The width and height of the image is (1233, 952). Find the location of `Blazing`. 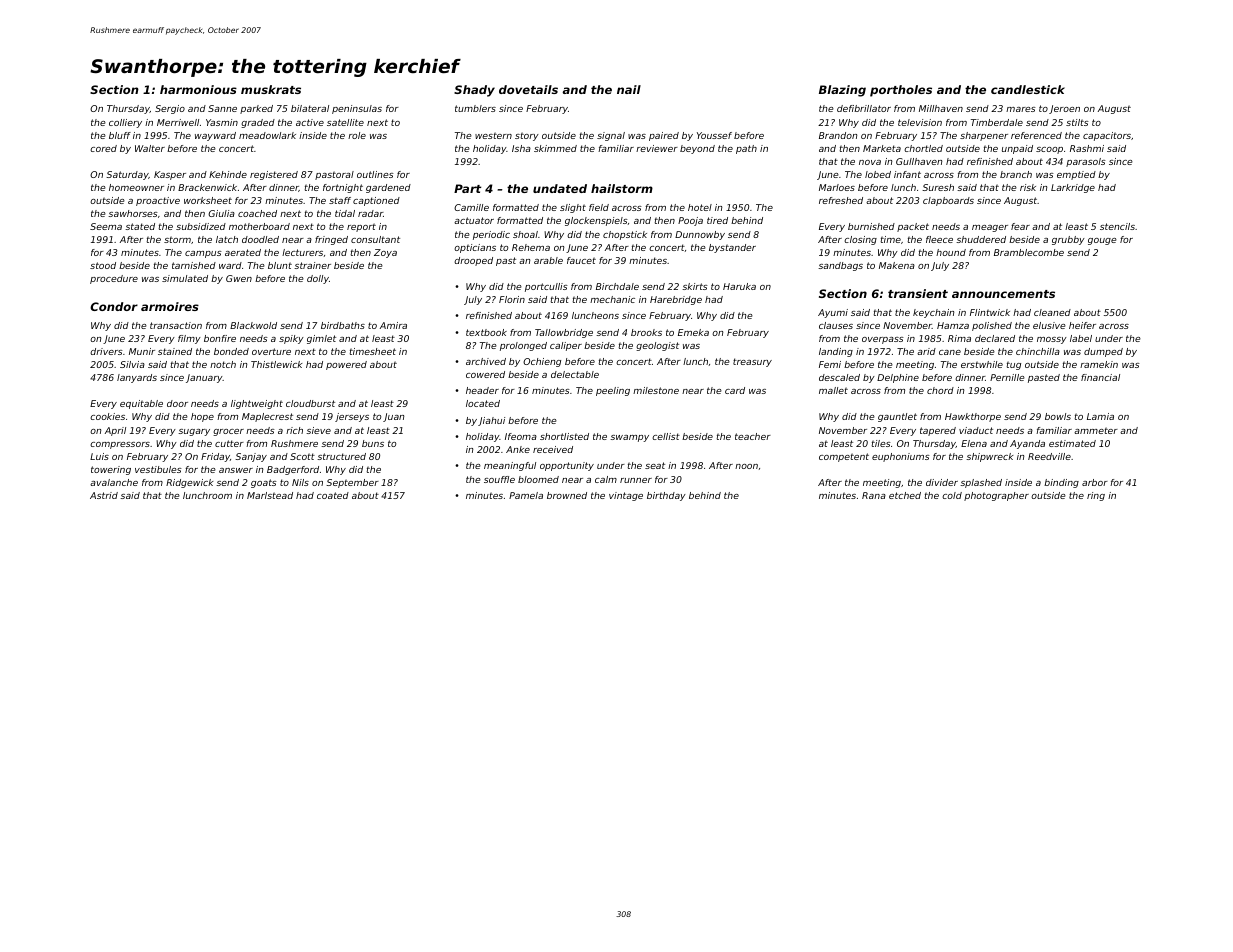

Blazing is located at coordinates (842, 91).
